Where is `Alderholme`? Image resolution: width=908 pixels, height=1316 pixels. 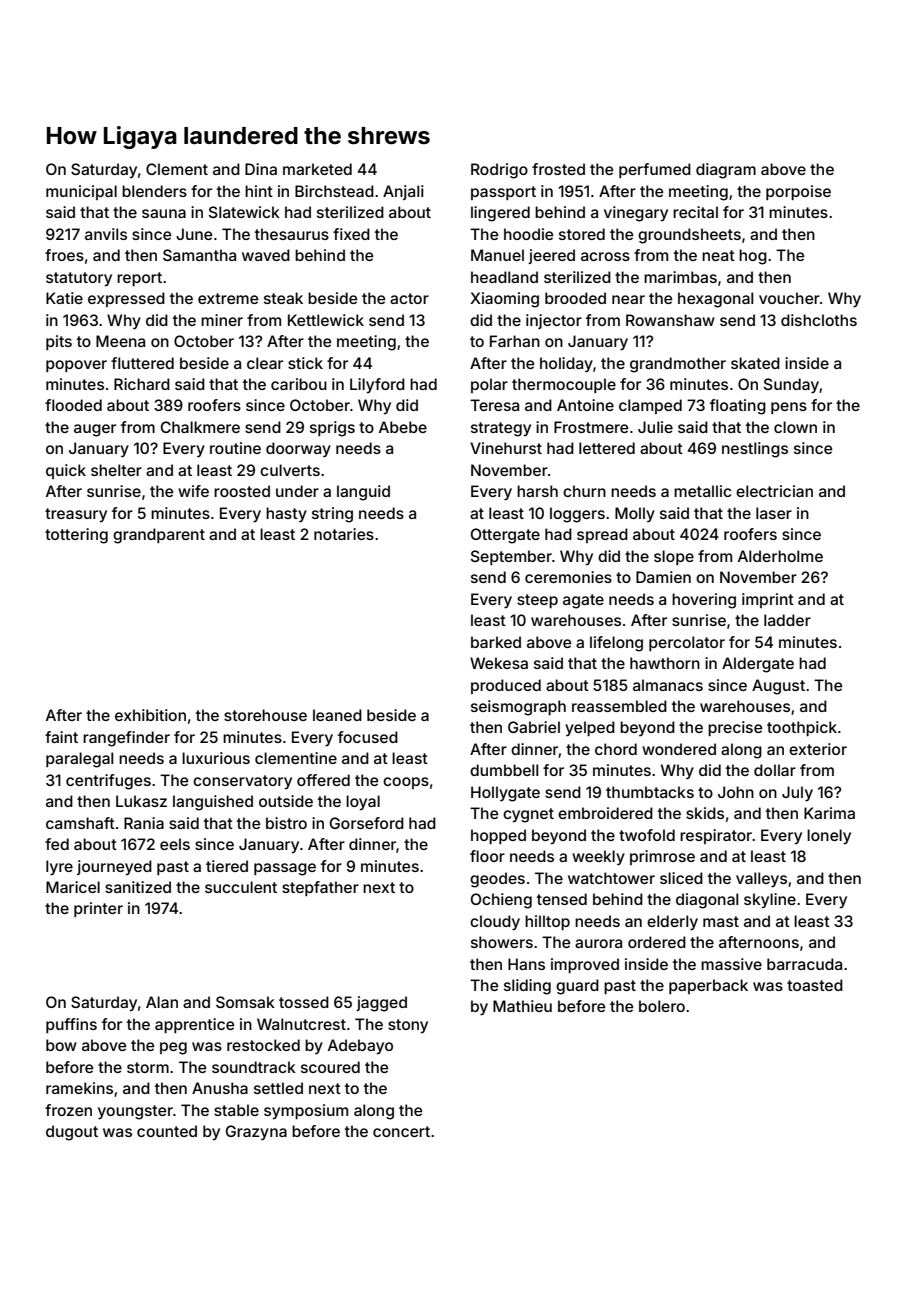 Alderholme is located at coordinates (780, 556).
